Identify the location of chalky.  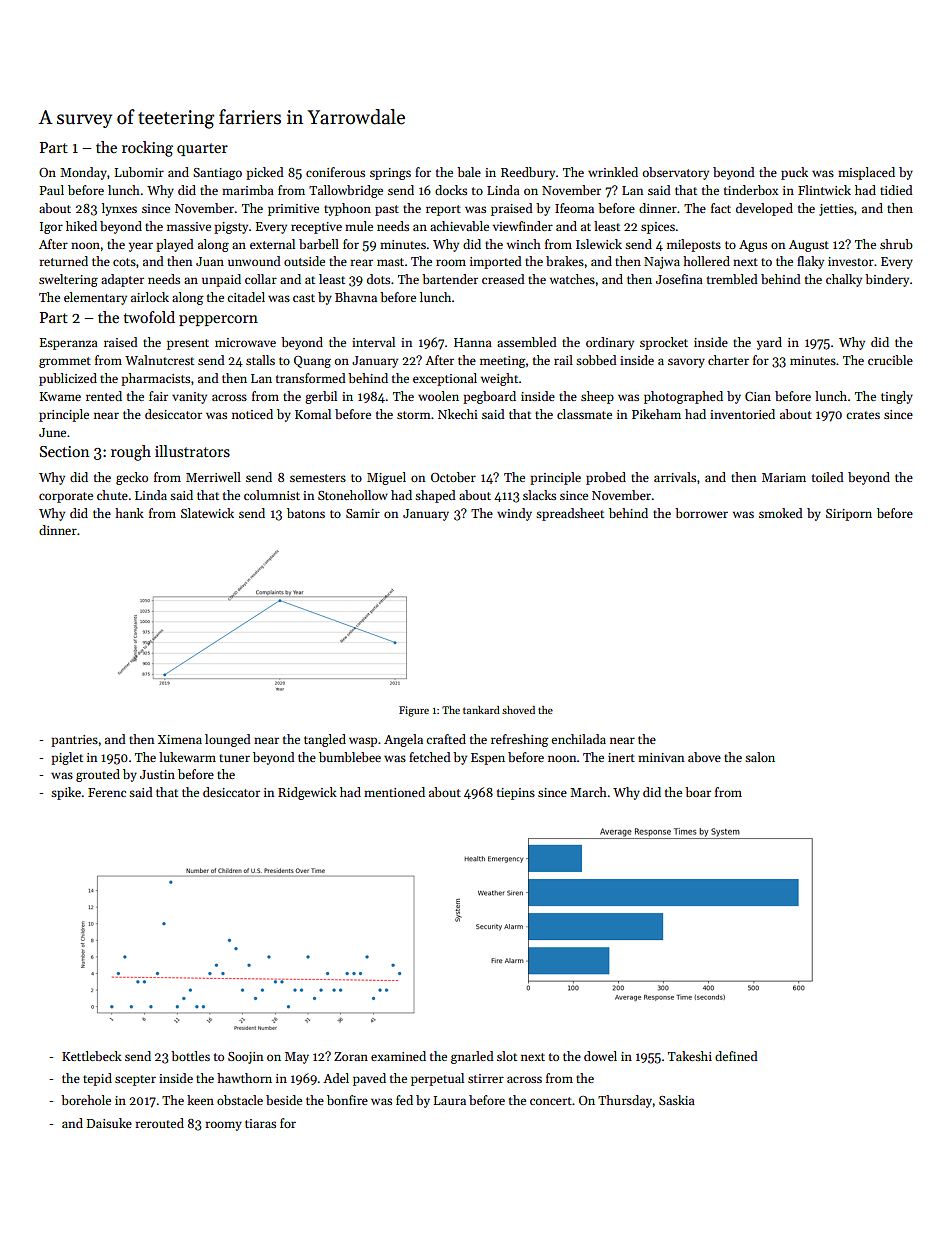
(844, 280).
